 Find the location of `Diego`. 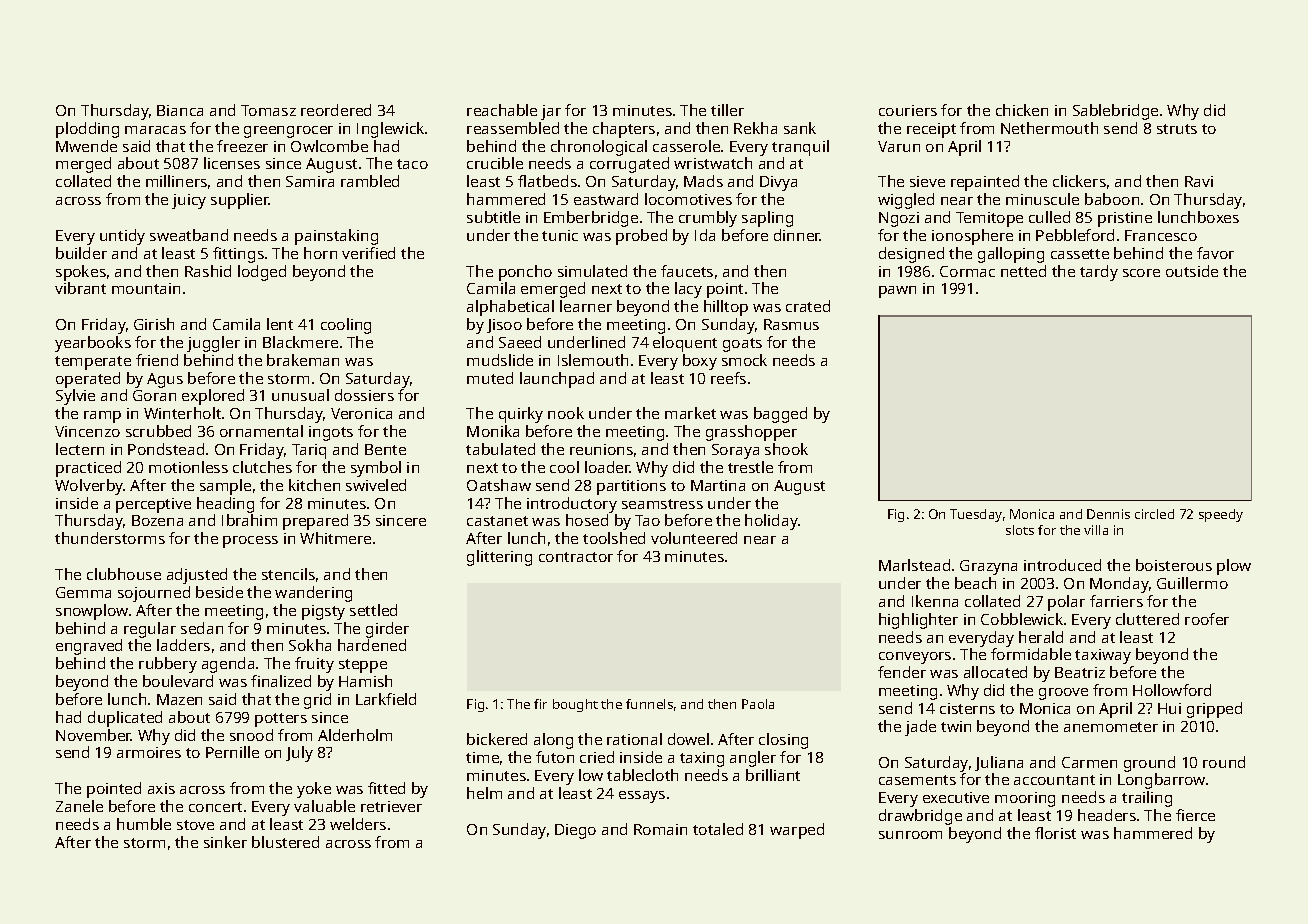

Diego is located at coordinates (575, 831).
